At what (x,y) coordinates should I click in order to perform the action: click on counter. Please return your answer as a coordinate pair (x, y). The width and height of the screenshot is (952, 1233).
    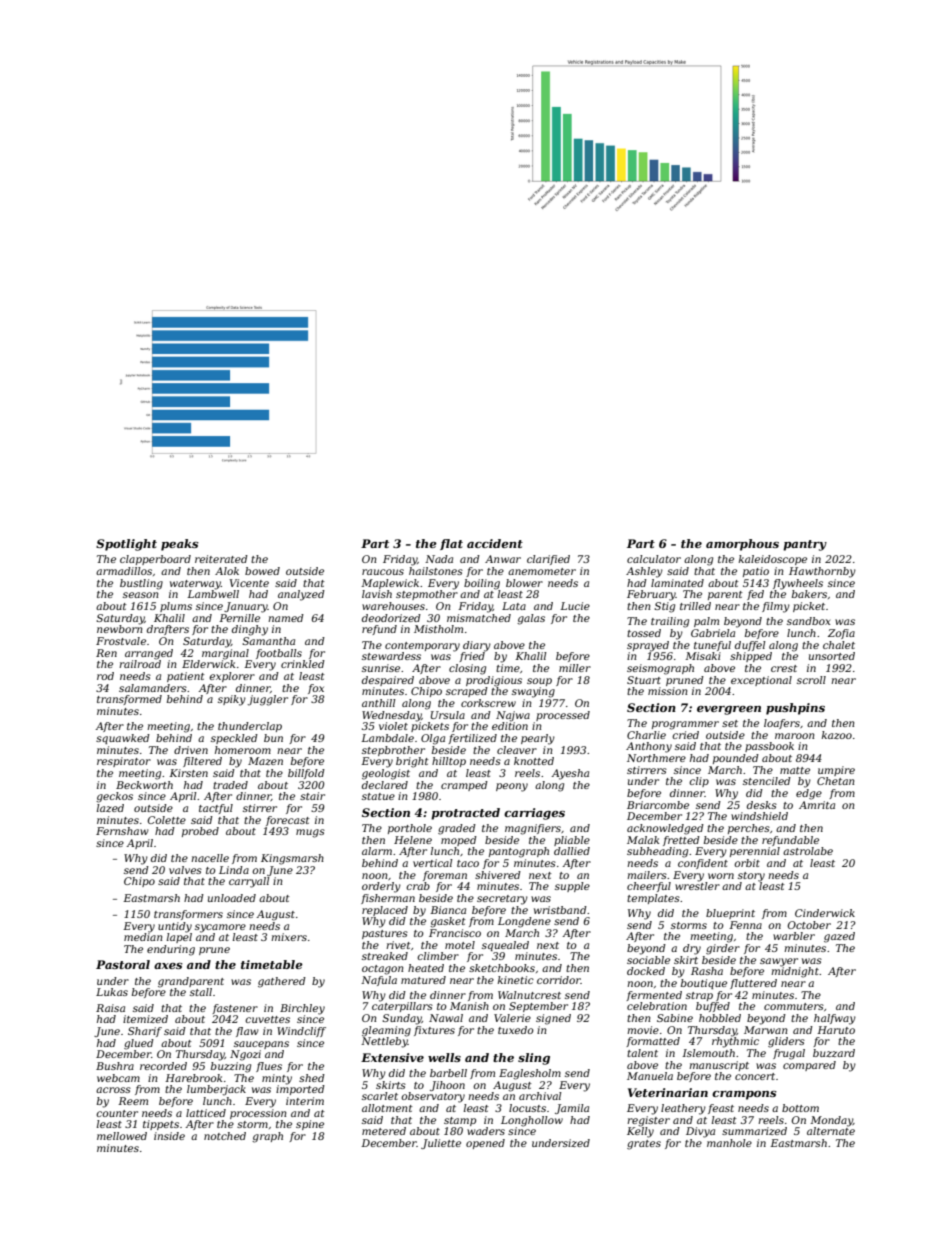
    Looking at the image, I should click on (117, 1113).
